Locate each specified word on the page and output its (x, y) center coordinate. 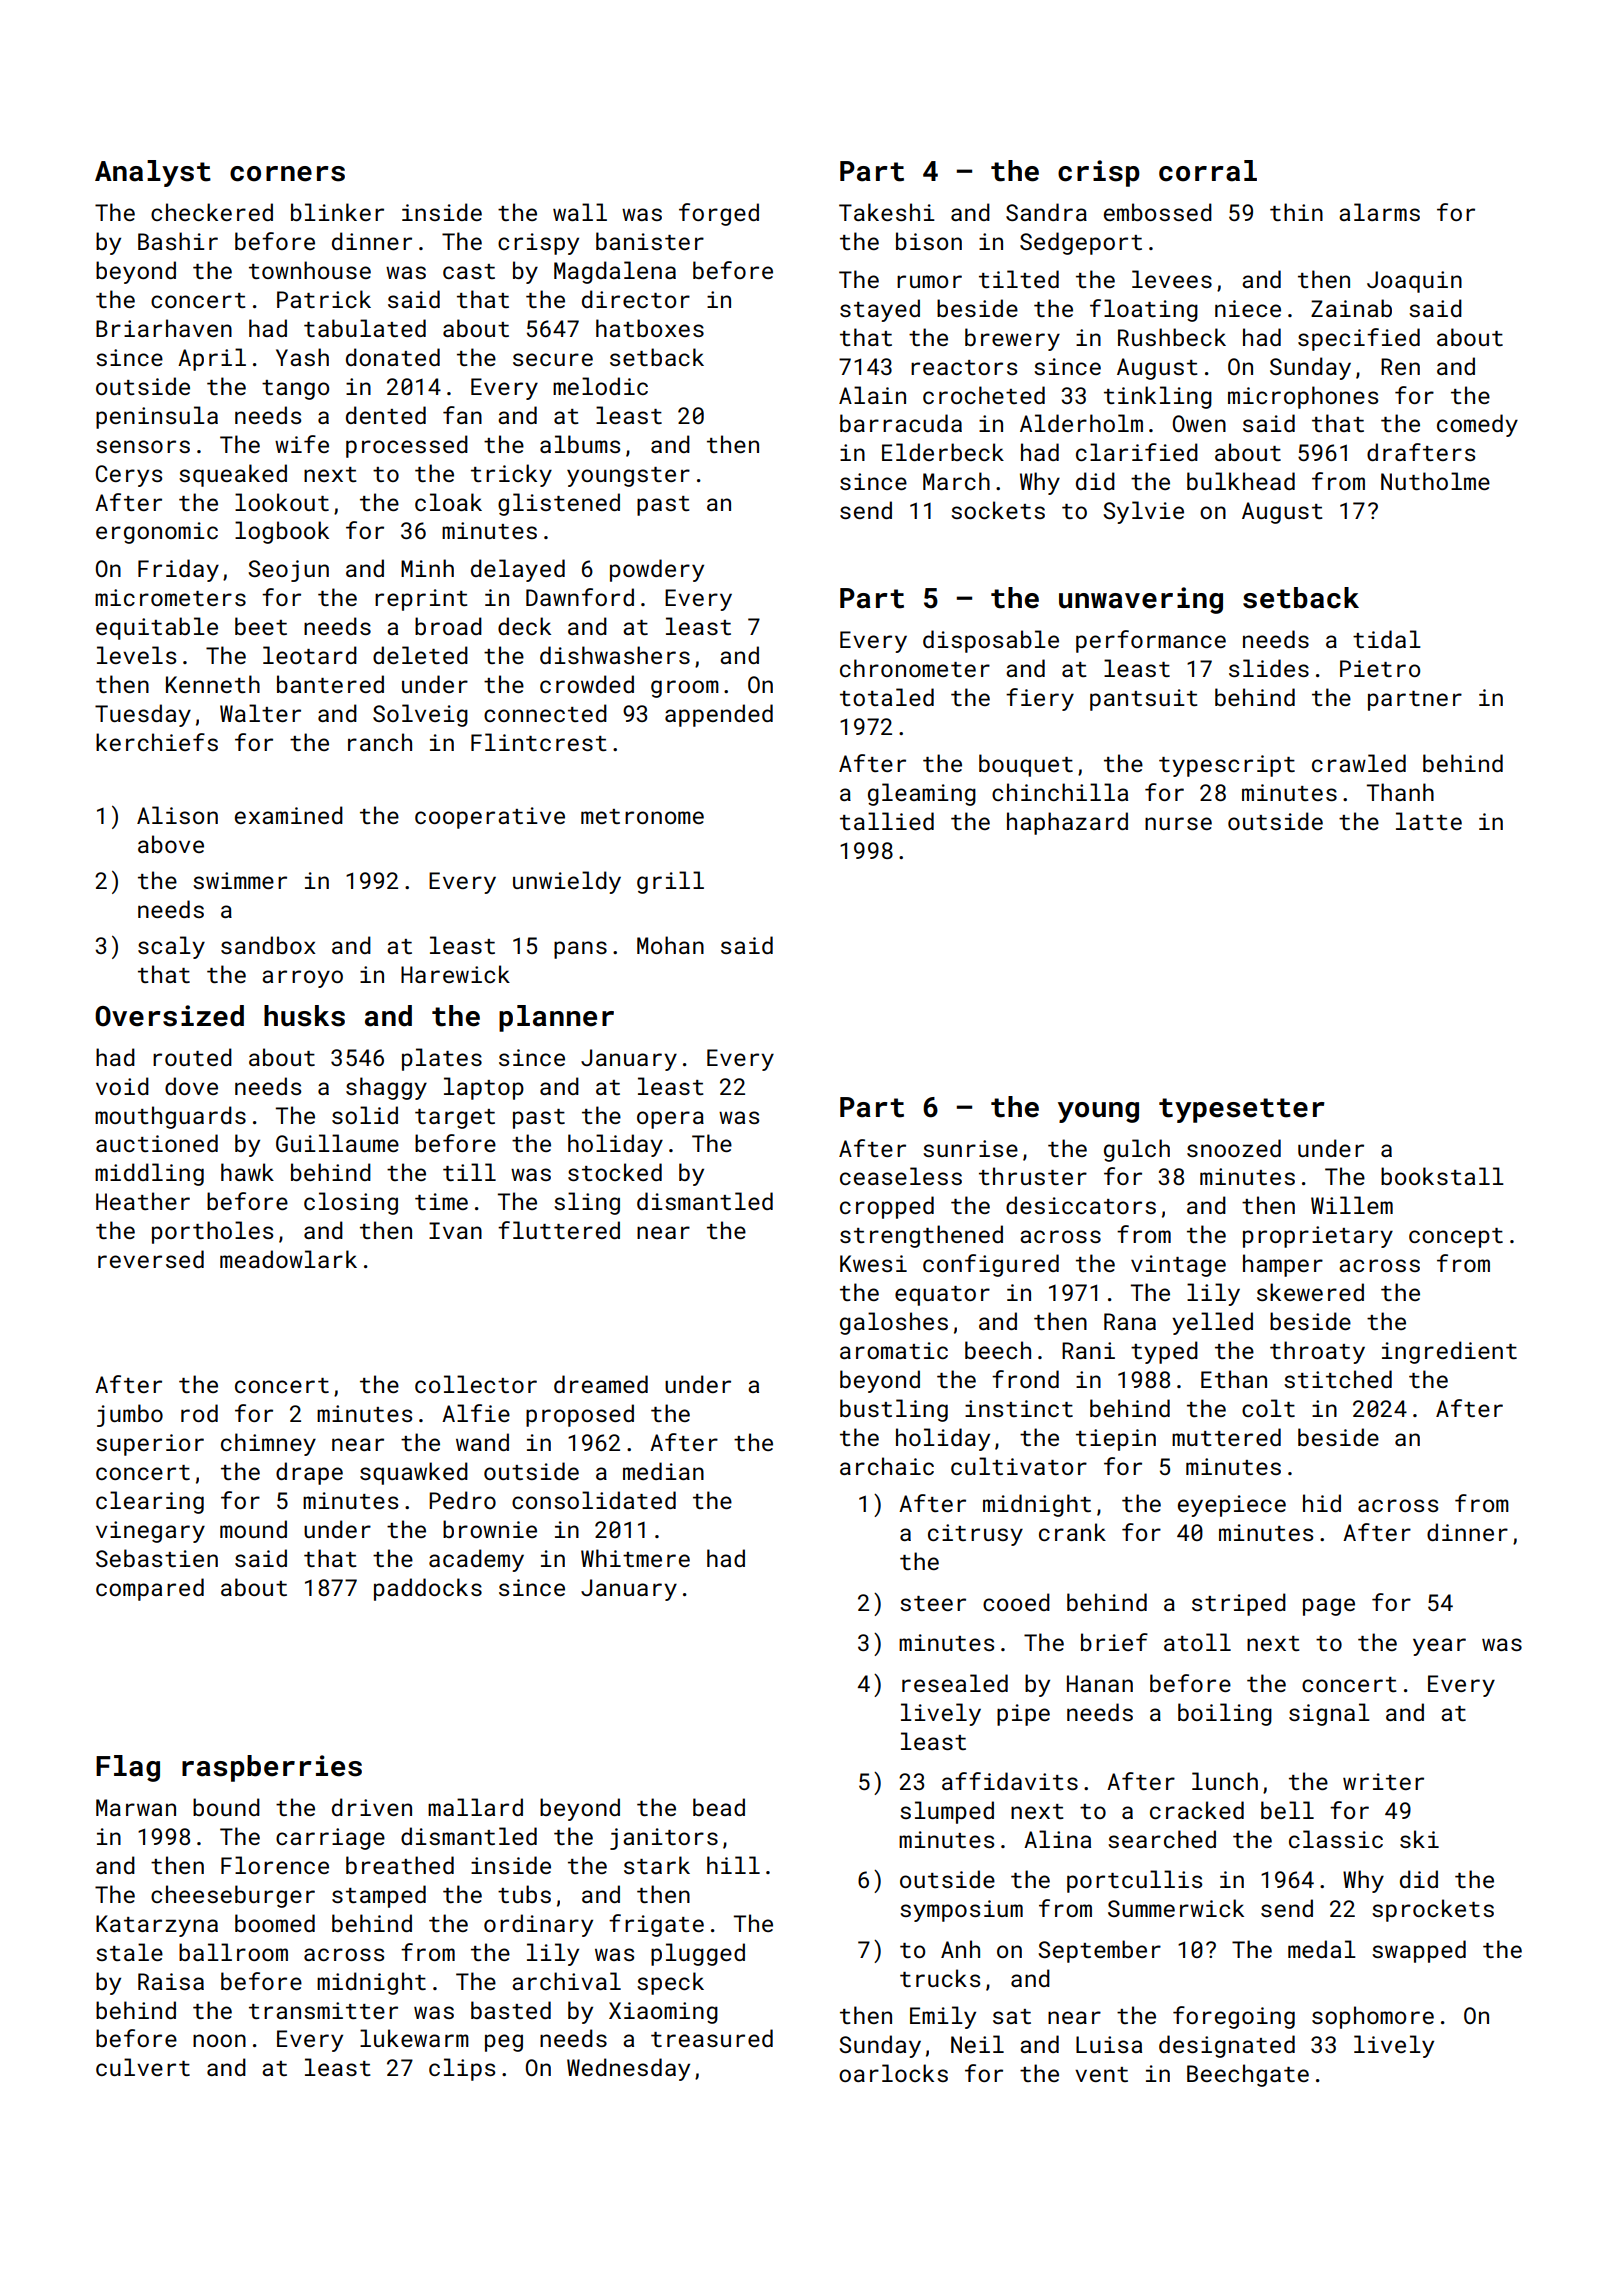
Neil (977, 2044)
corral (1208, 171)
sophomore (1373, 2017)
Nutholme (1435, 481)
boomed (275, 1923)
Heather (143, 1201)
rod (199, 1413)
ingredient (1449, 1352)
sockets (998, 510)
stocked (615, 1172)
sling (587, 1203)
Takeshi (887, 212)
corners (287, 174)
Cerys (129, 476)
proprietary (1318, 1237)
